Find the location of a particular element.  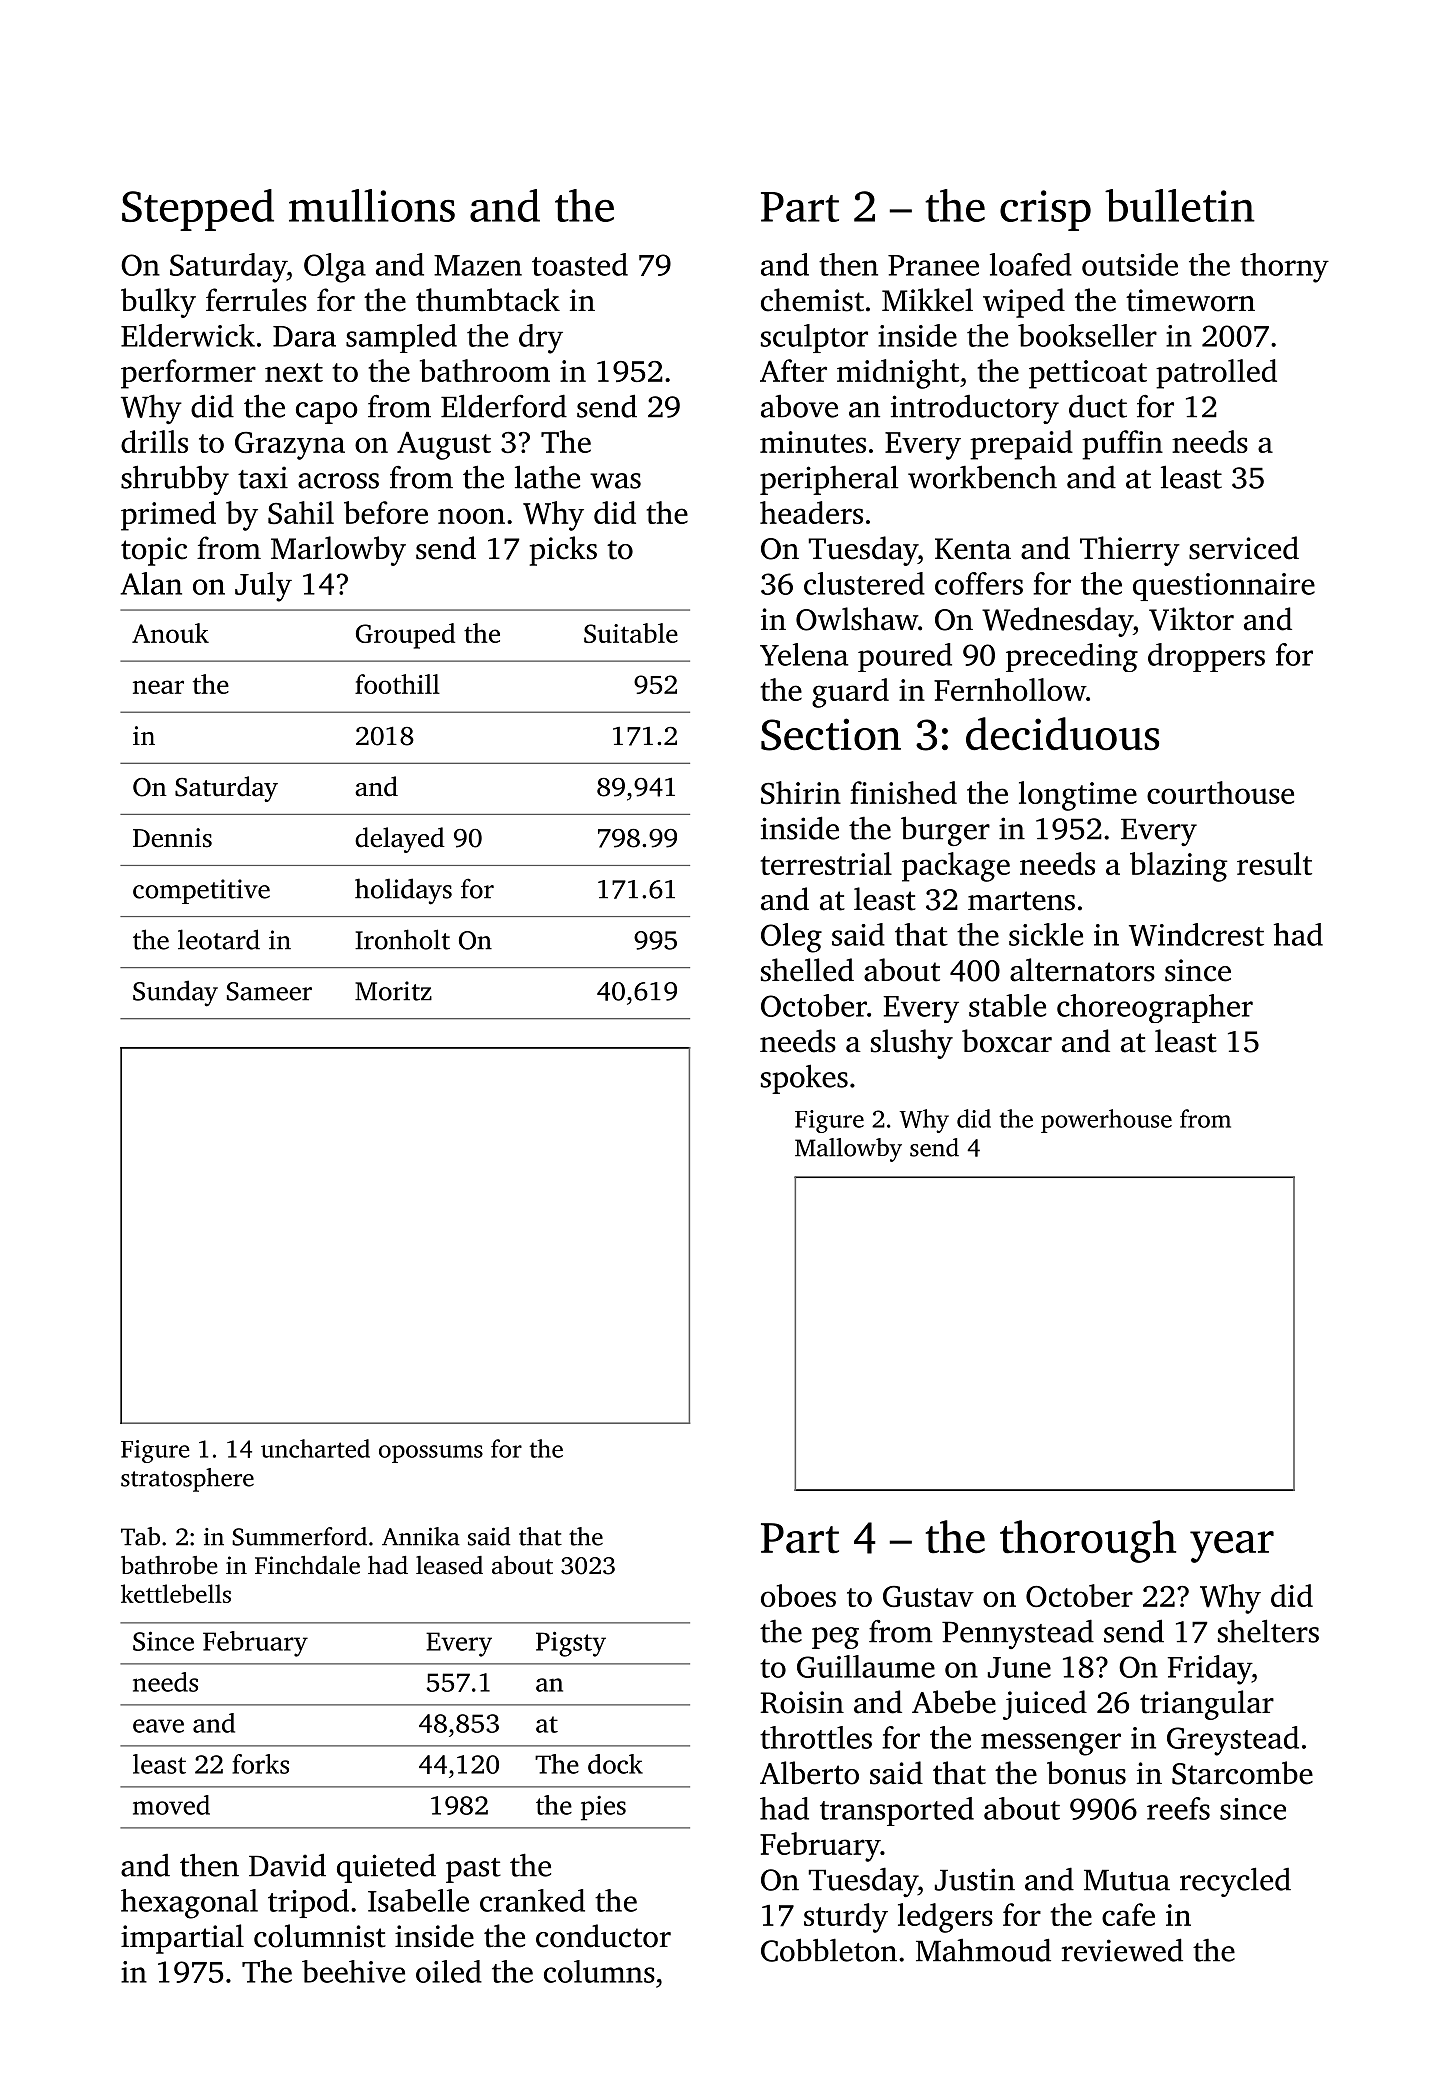

deciduous is located at coordinates (1062, 734).
